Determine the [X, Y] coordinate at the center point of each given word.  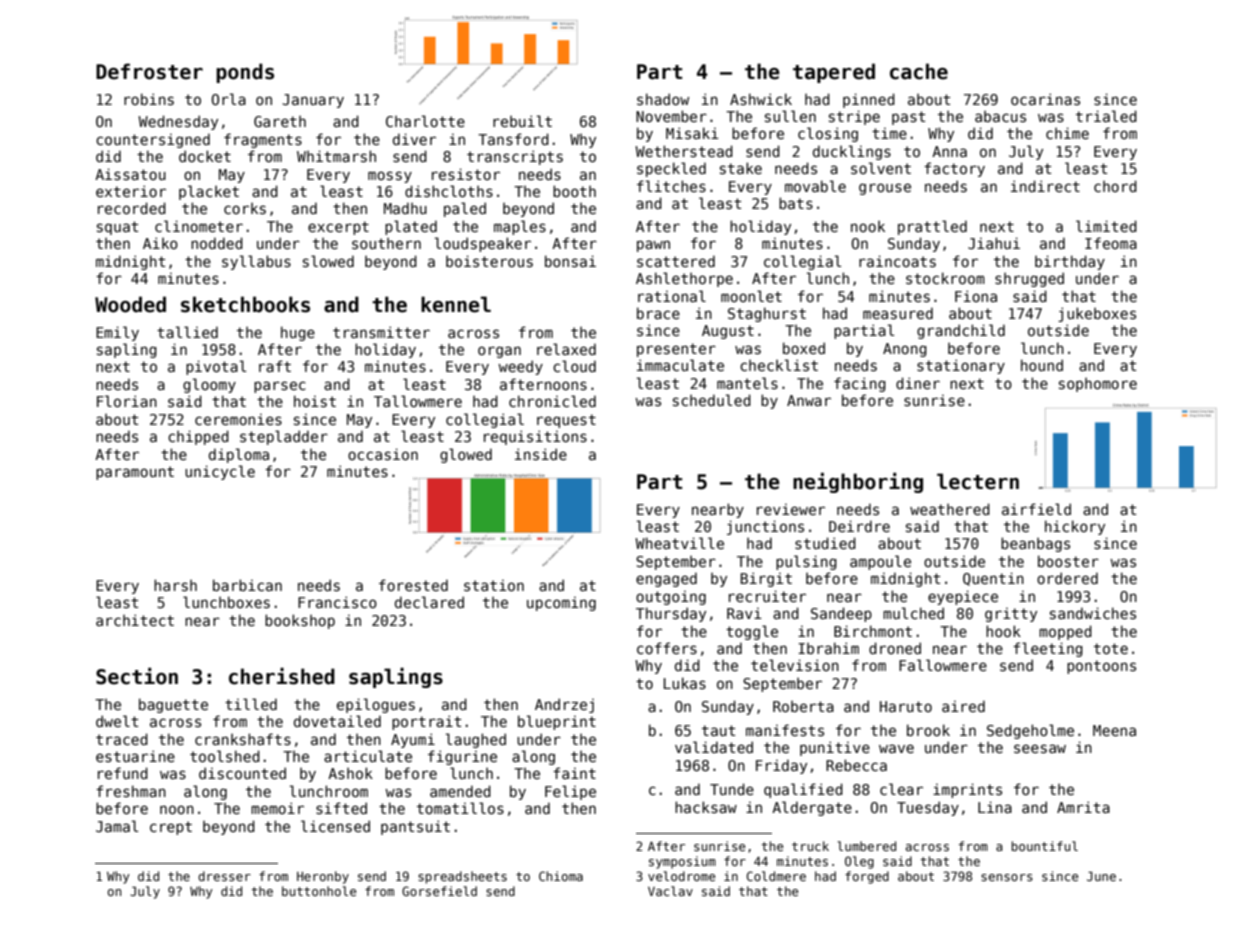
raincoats [897, 261]
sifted [341, 808]
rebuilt [522, 121]
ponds [245, 73]
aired [963, 706]
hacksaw [706, 807]
